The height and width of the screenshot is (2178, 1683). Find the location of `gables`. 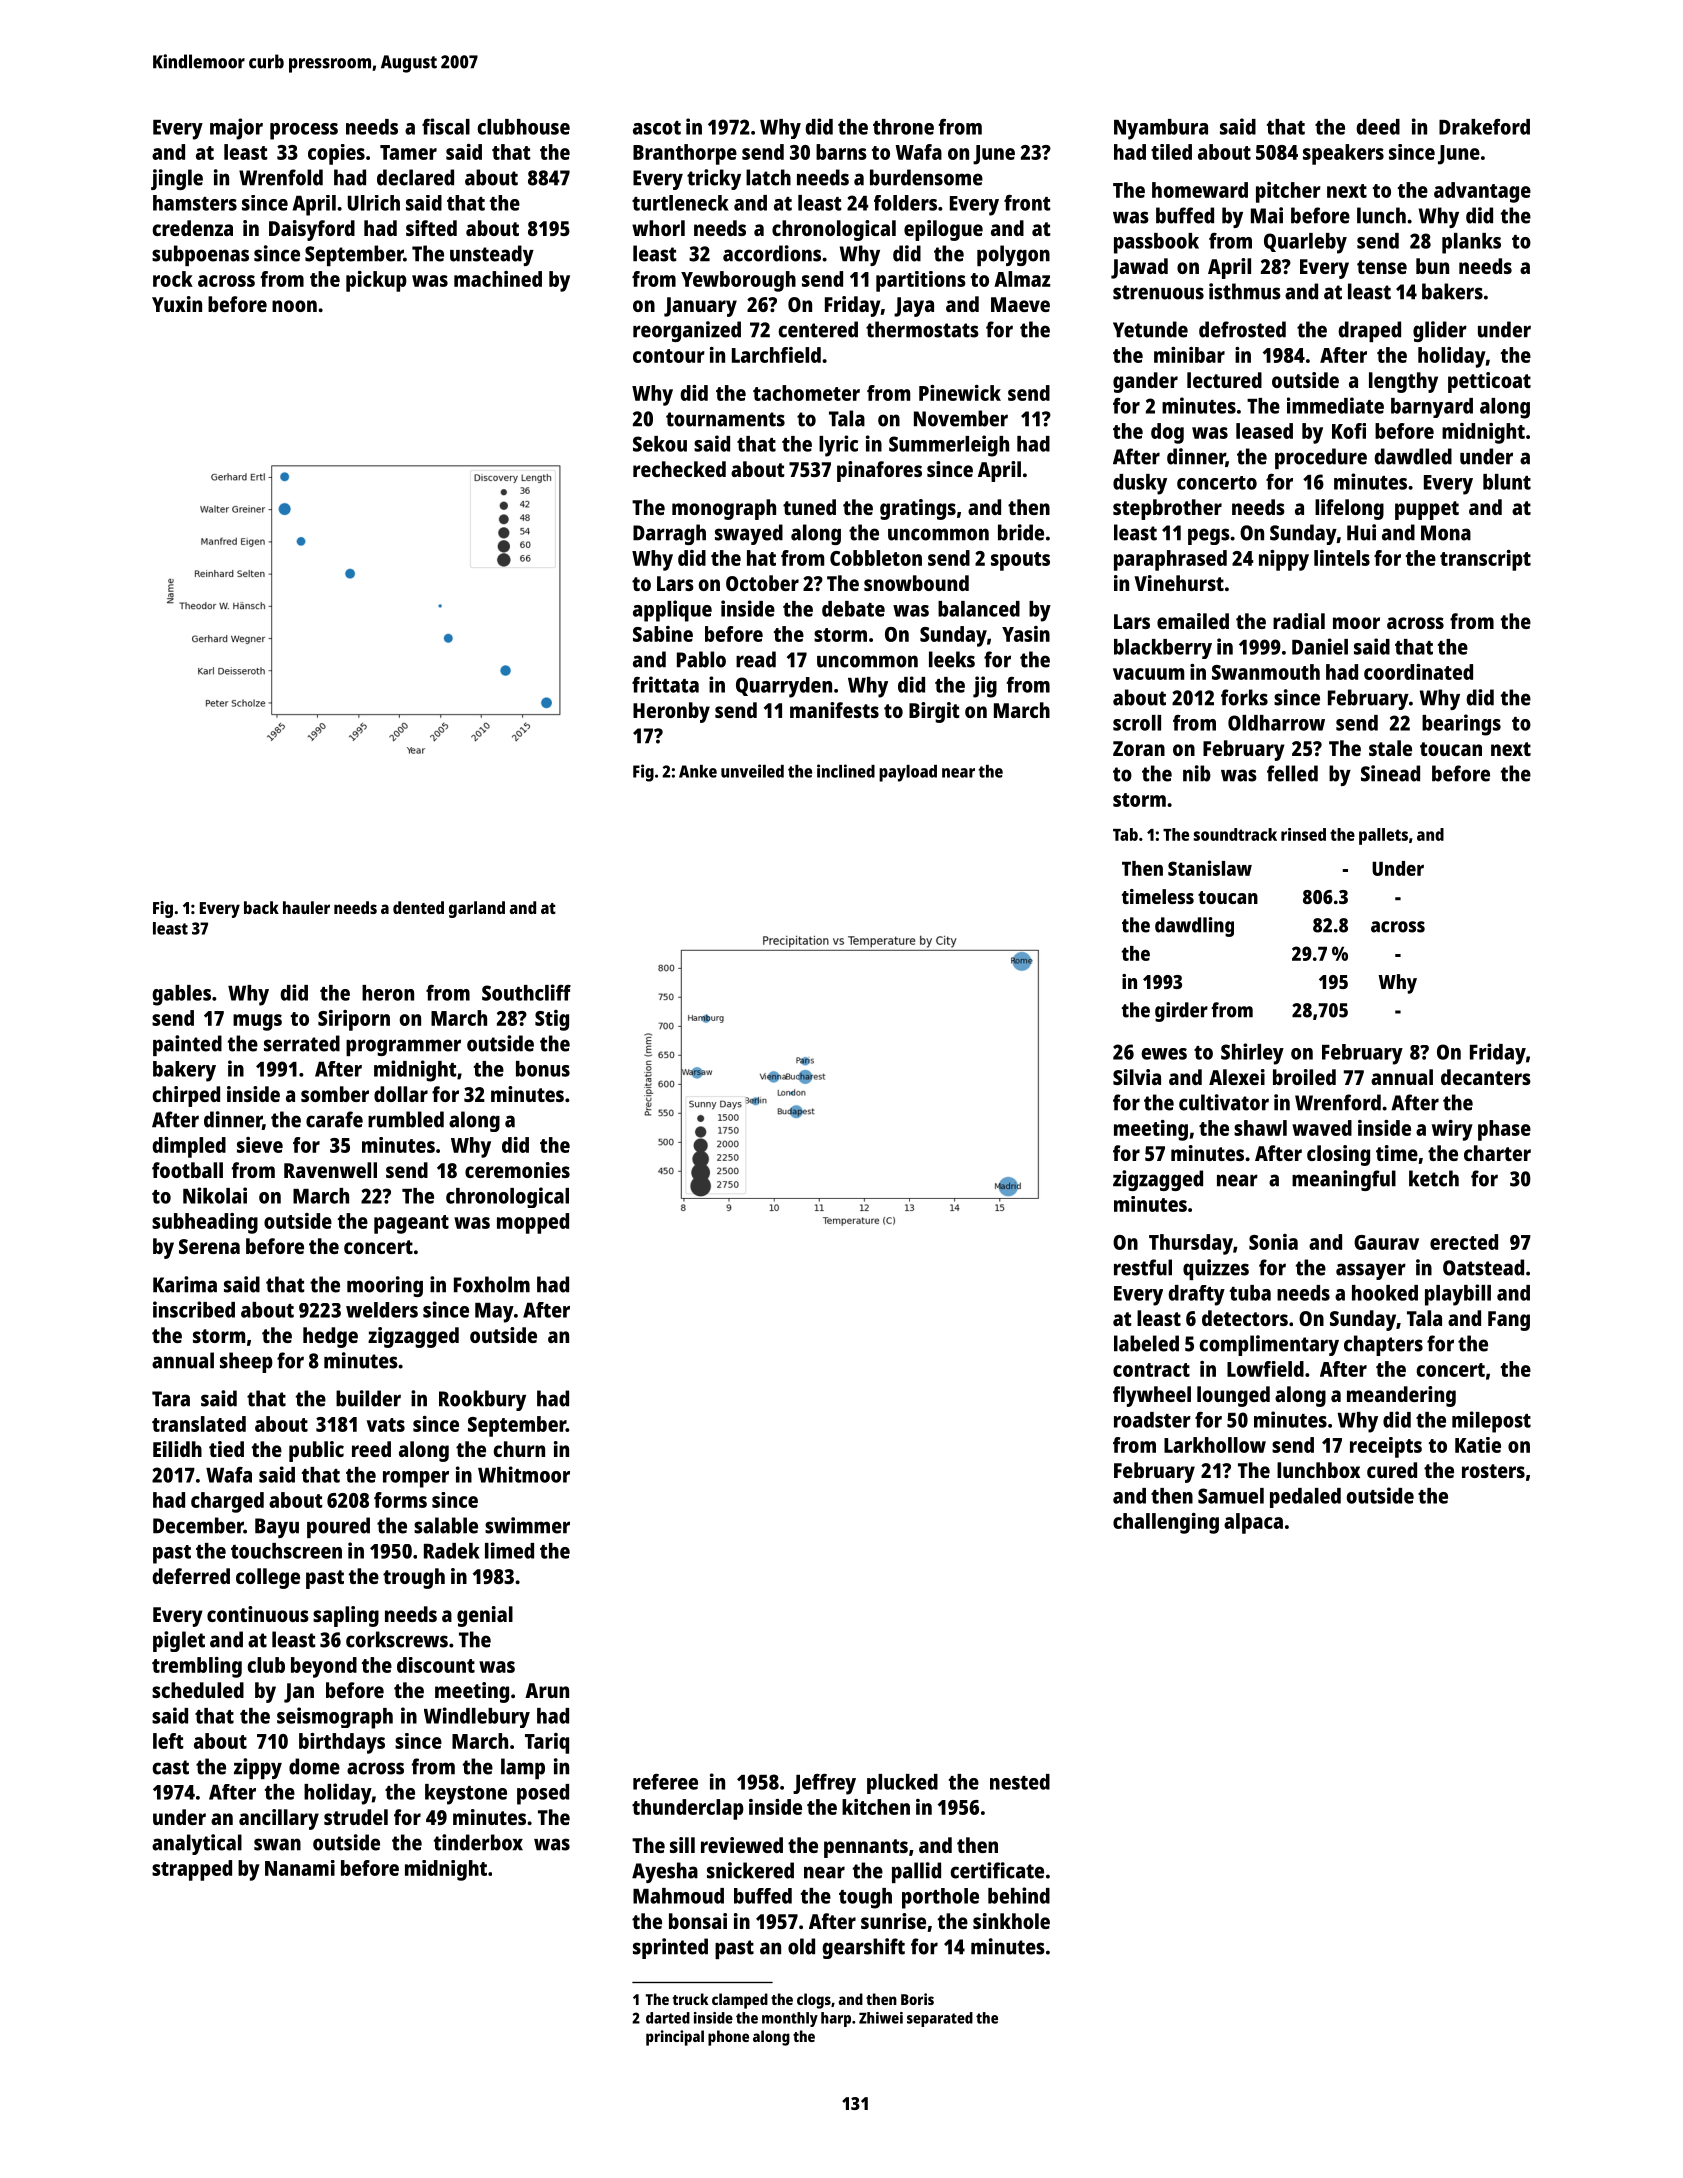

gables is located at coordinates (181, 995).
